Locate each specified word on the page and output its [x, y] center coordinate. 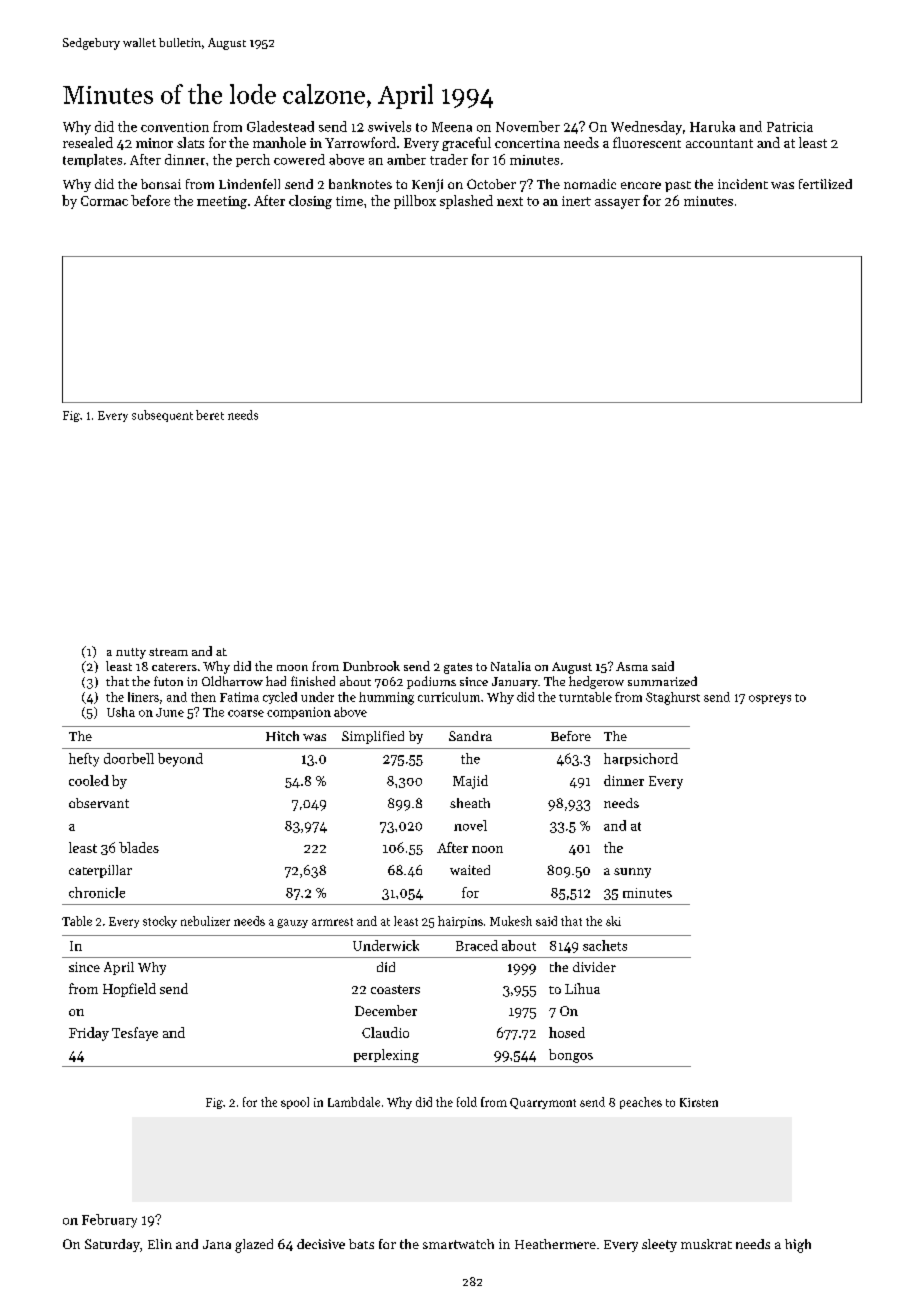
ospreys [770, 699]
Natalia [511, 666]
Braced [477, 945]
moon [292, 668]
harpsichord [641, 759]
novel [470, 825]
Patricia [790, 127]
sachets [605, 945]
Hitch [282, 736]
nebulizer [205, 921]
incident [743, 184]
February [109, 1221]
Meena [452, 127]
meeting [222, 202]
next [510, 201]
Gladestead [280, 126]
